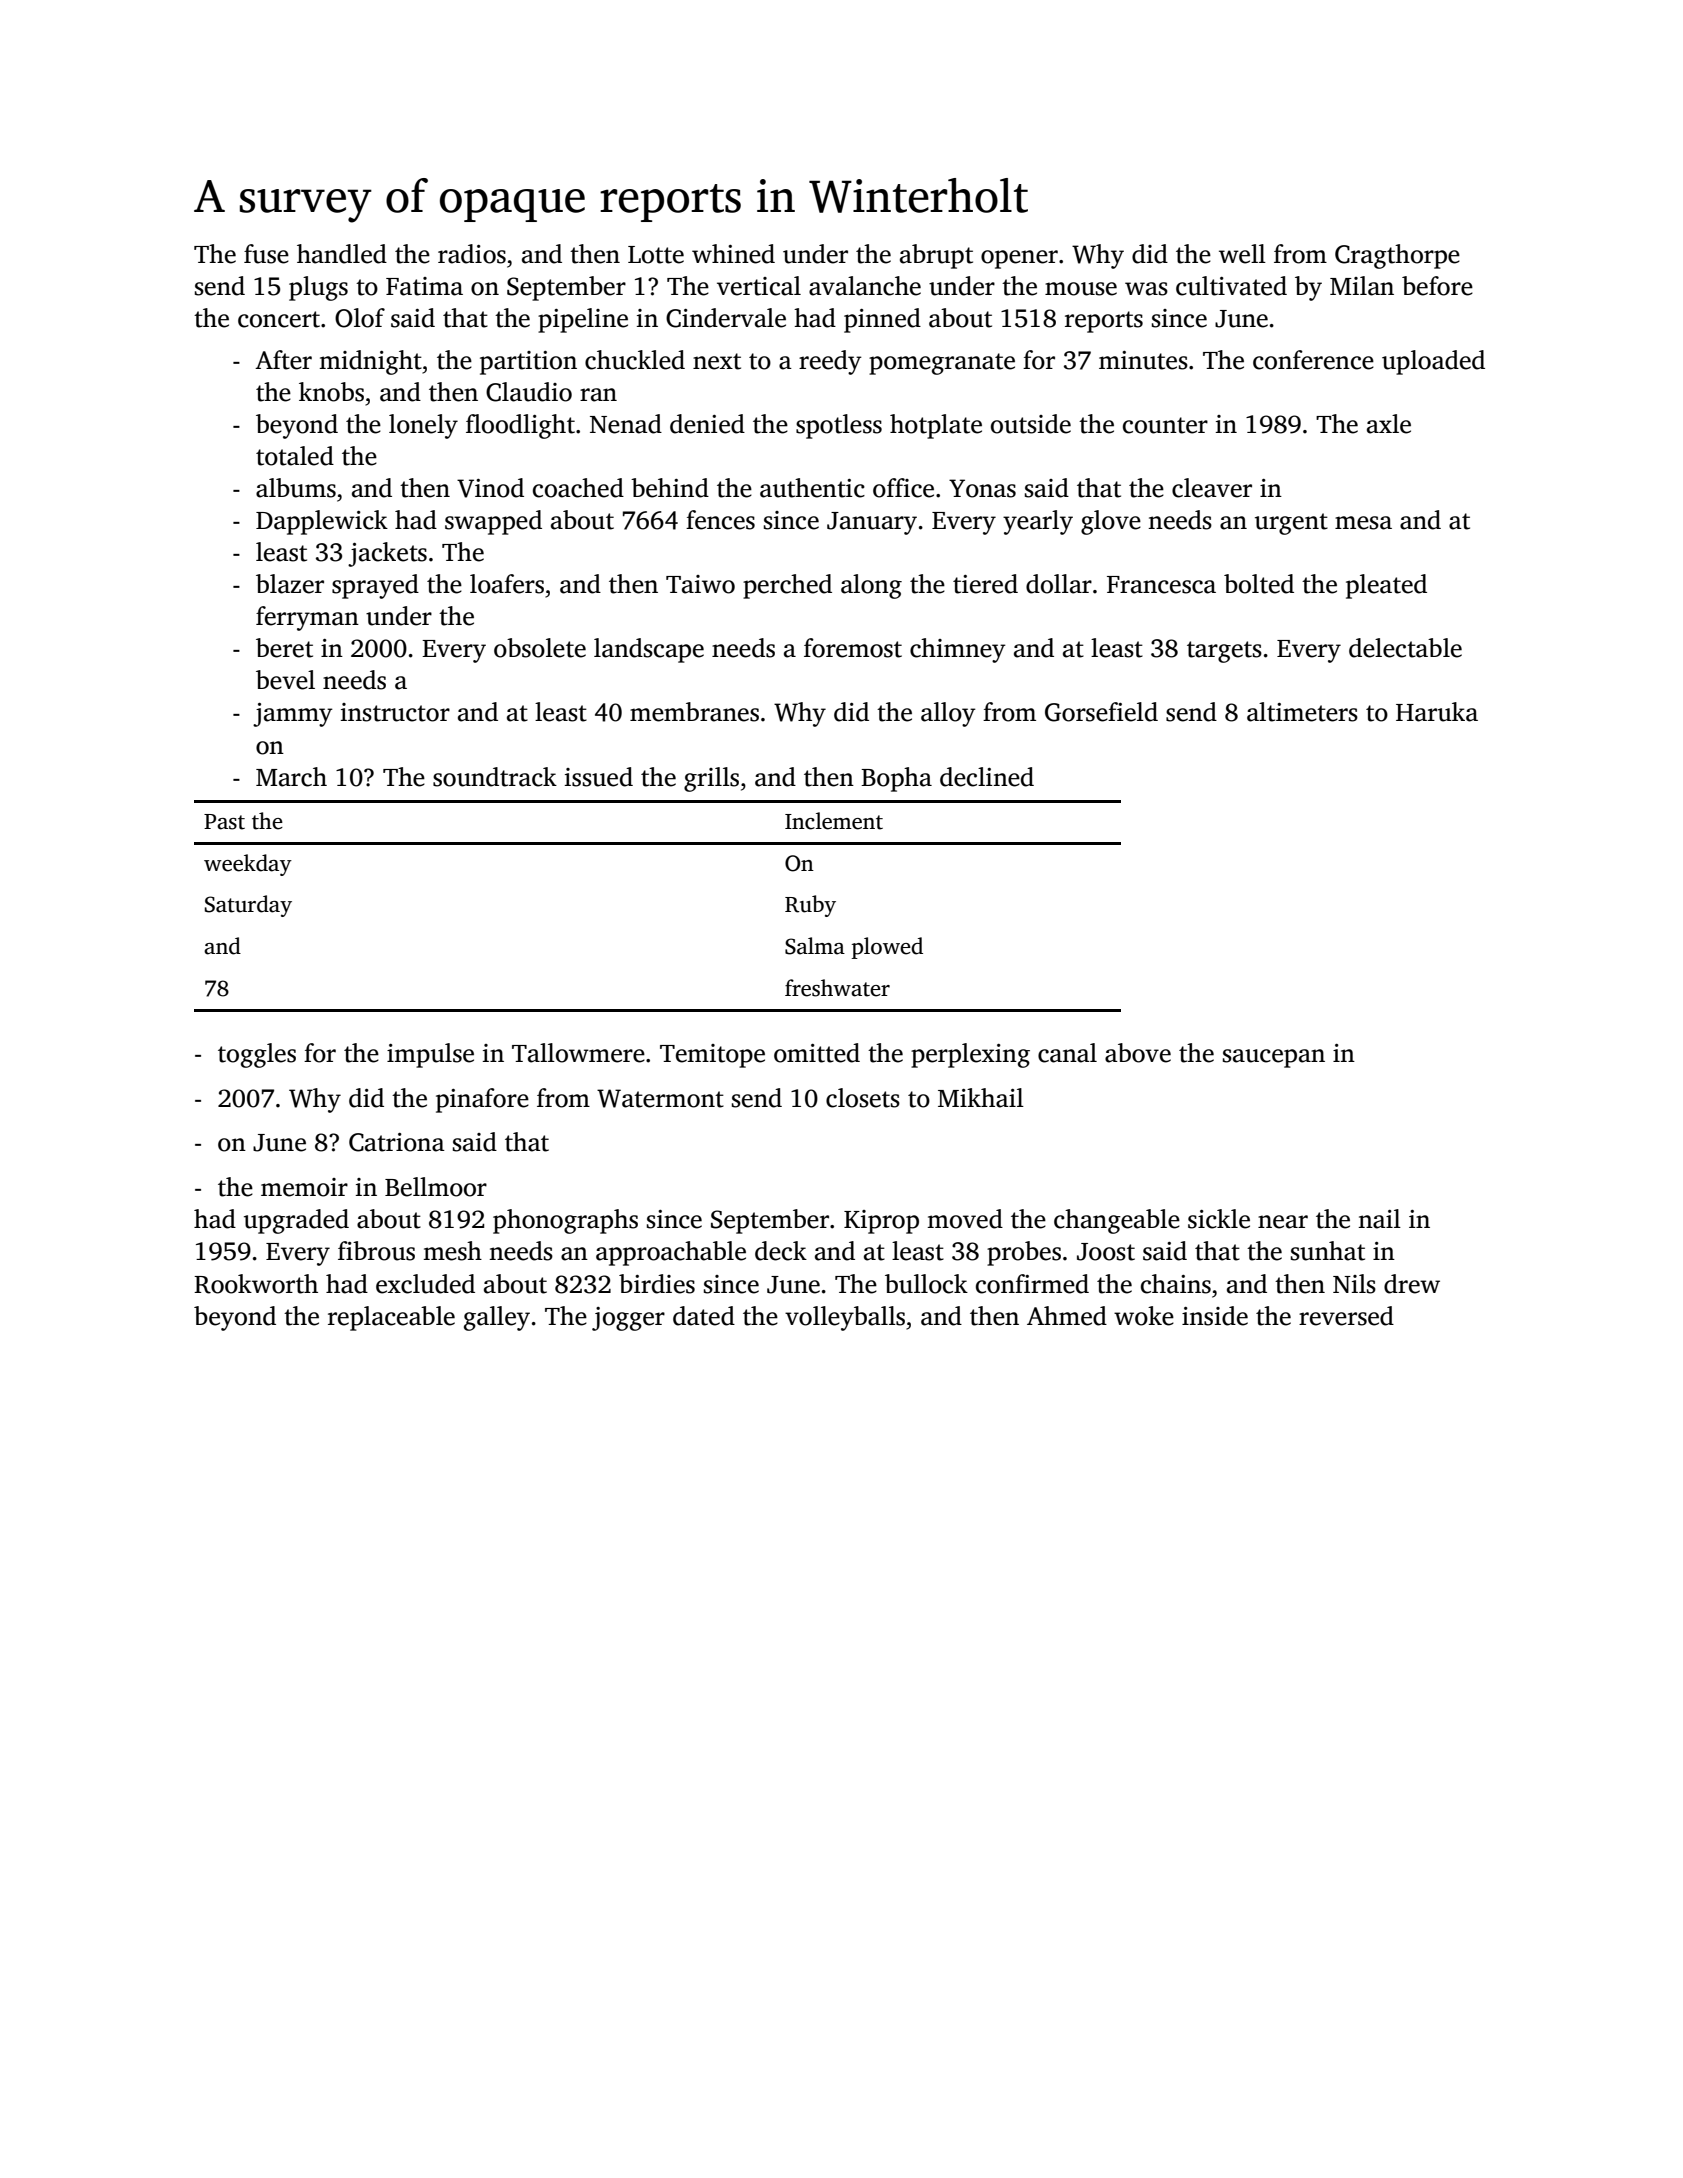 The width and height of the screenshot is (1683, 2178). Describe the element at coordinates (670, 488) in the screenshot. I see `behind` at that location.
